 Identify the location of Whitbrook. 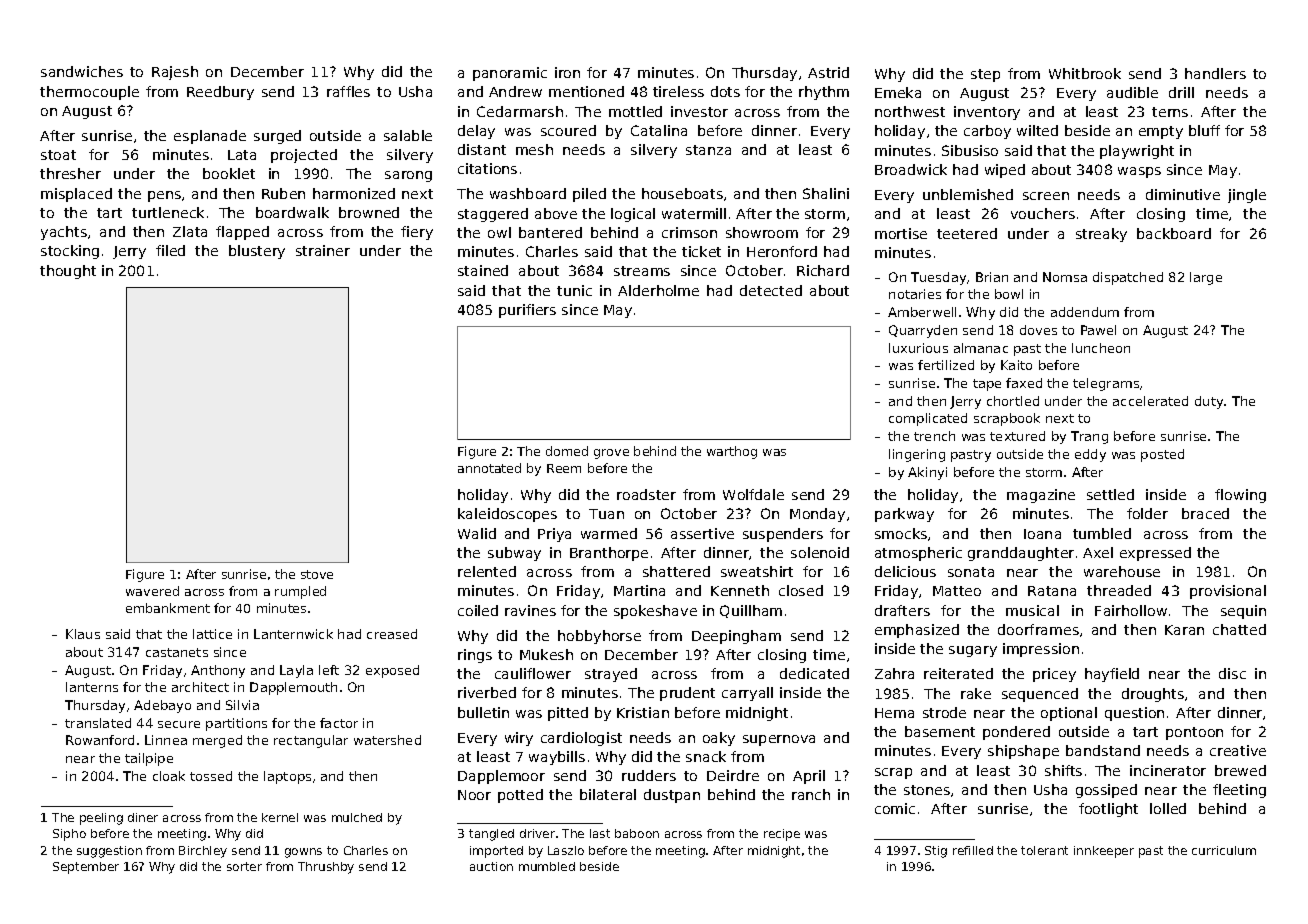
(1085, 73).
